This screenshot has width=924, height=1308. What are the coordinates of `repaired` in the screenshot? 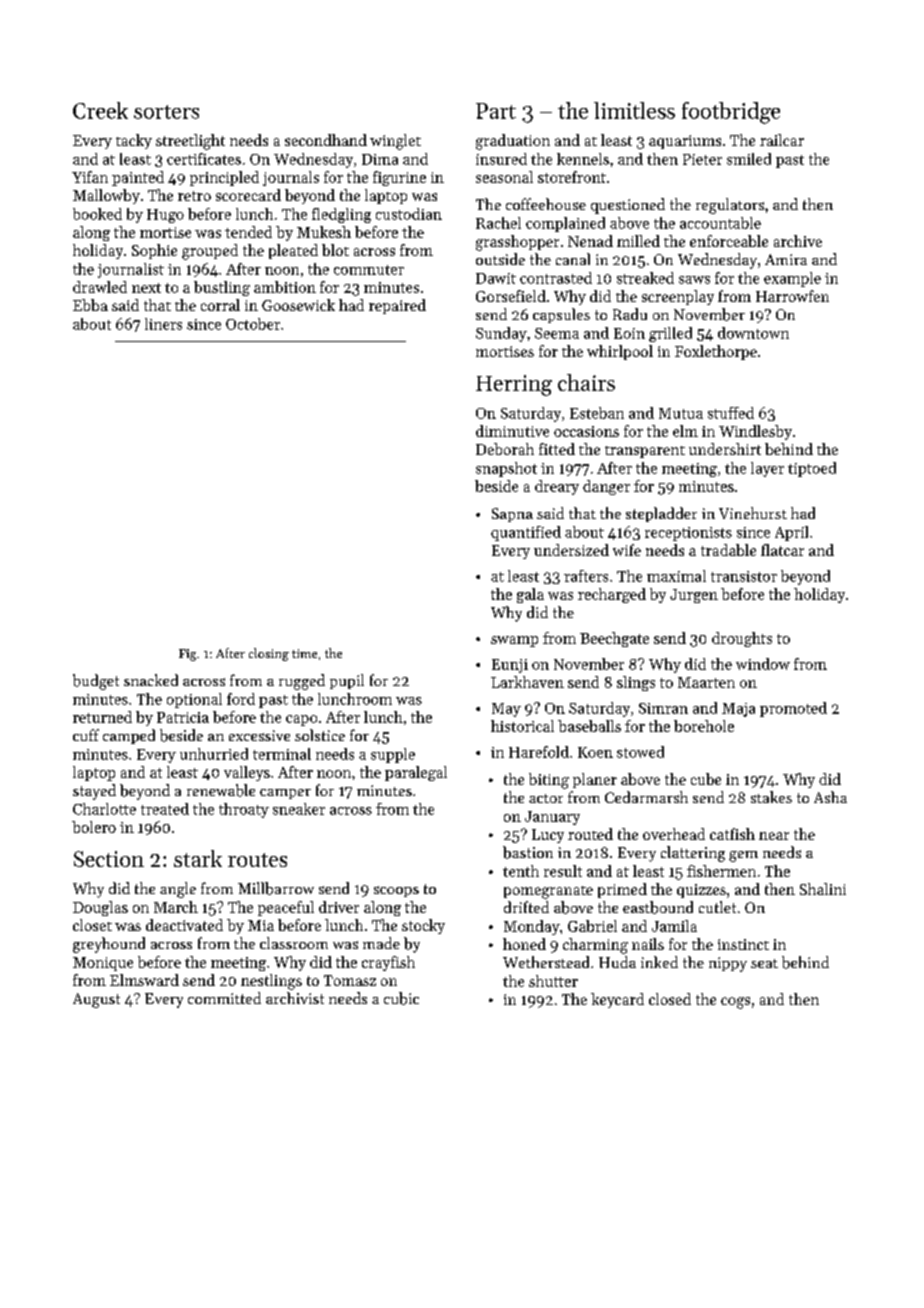 It's located at (397, 306).
